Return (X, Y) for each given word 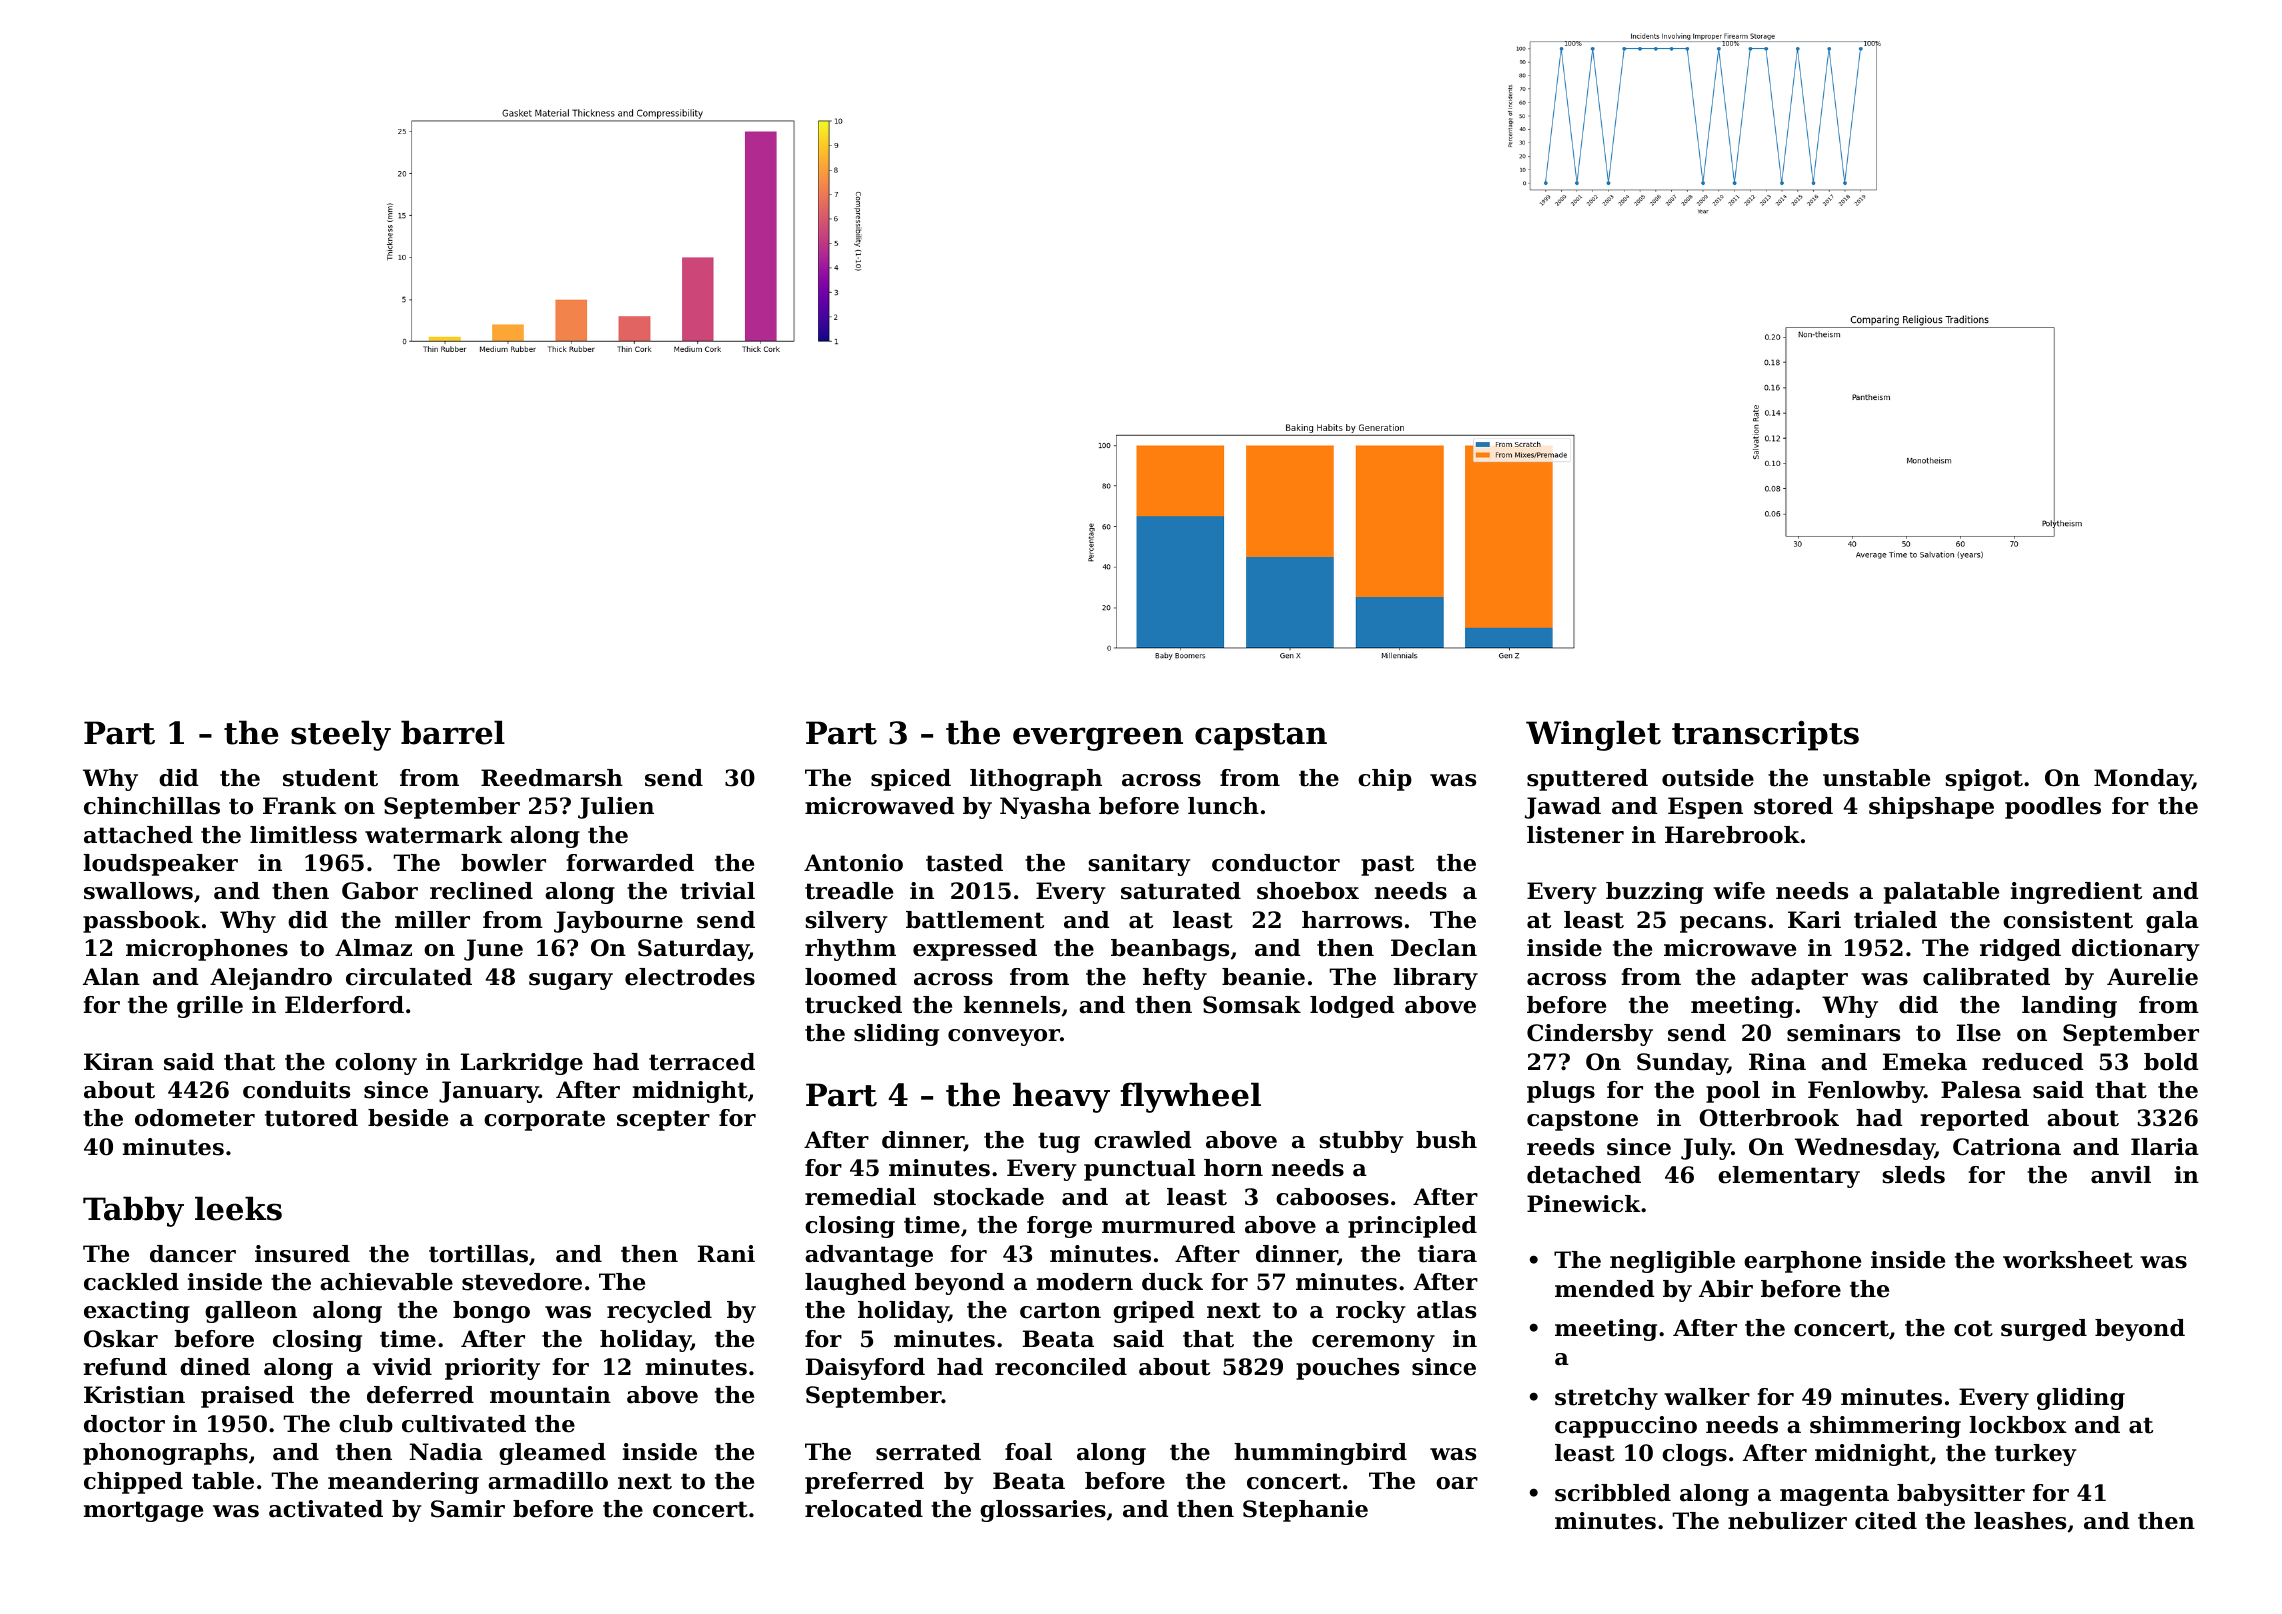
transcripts (1765, 736)
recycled (659, 1312)
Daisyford (865, 1369)
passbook (141, 922)
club (366, 1424)
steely (341, 735)
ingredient (2076, 893)
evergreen (1098, 739)
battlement (975, 920)
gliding (2081, 1399)
